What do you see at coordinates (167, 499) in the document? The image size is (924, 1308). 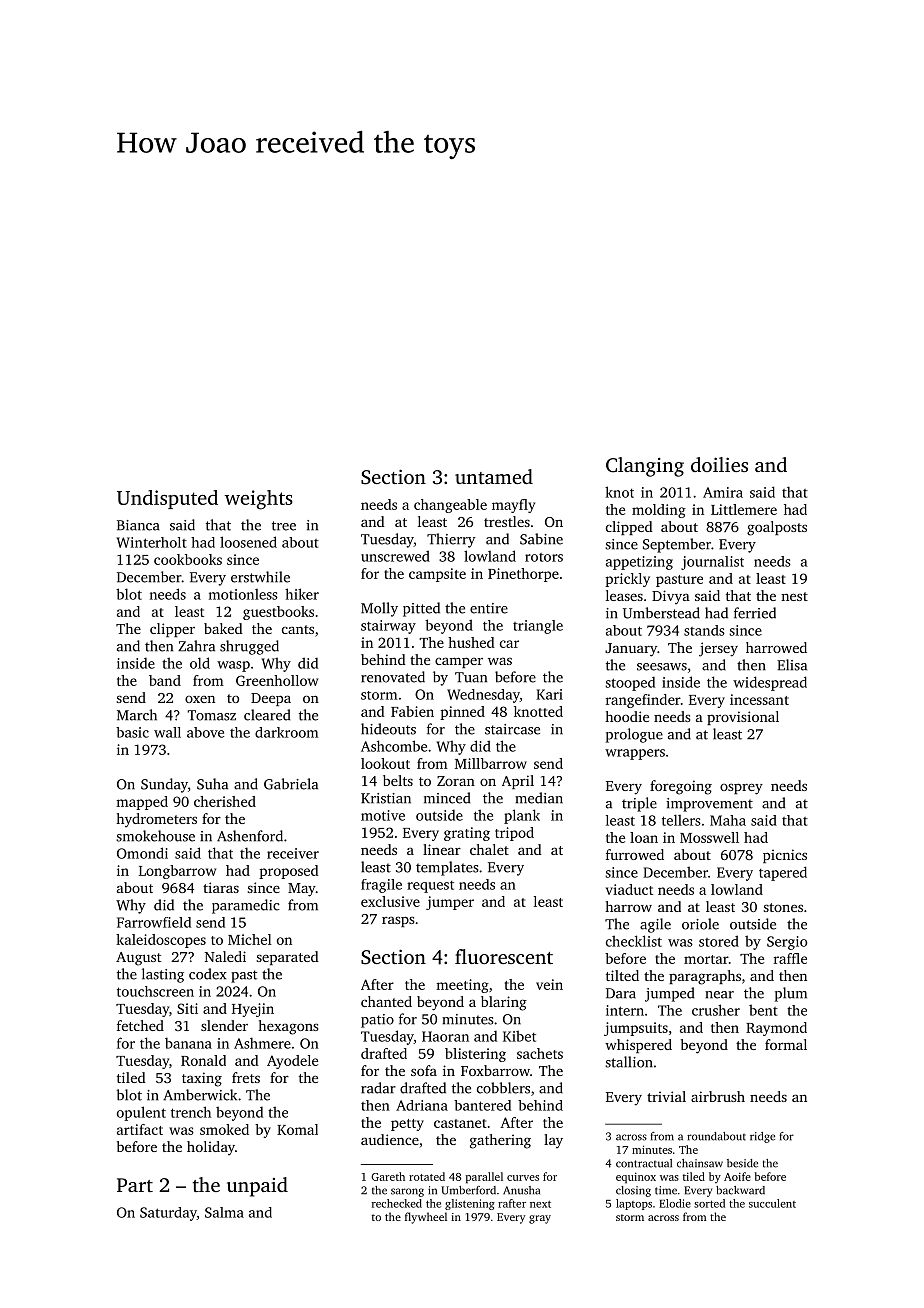 I see `Undisputed` at bounding box center [167, 499].
